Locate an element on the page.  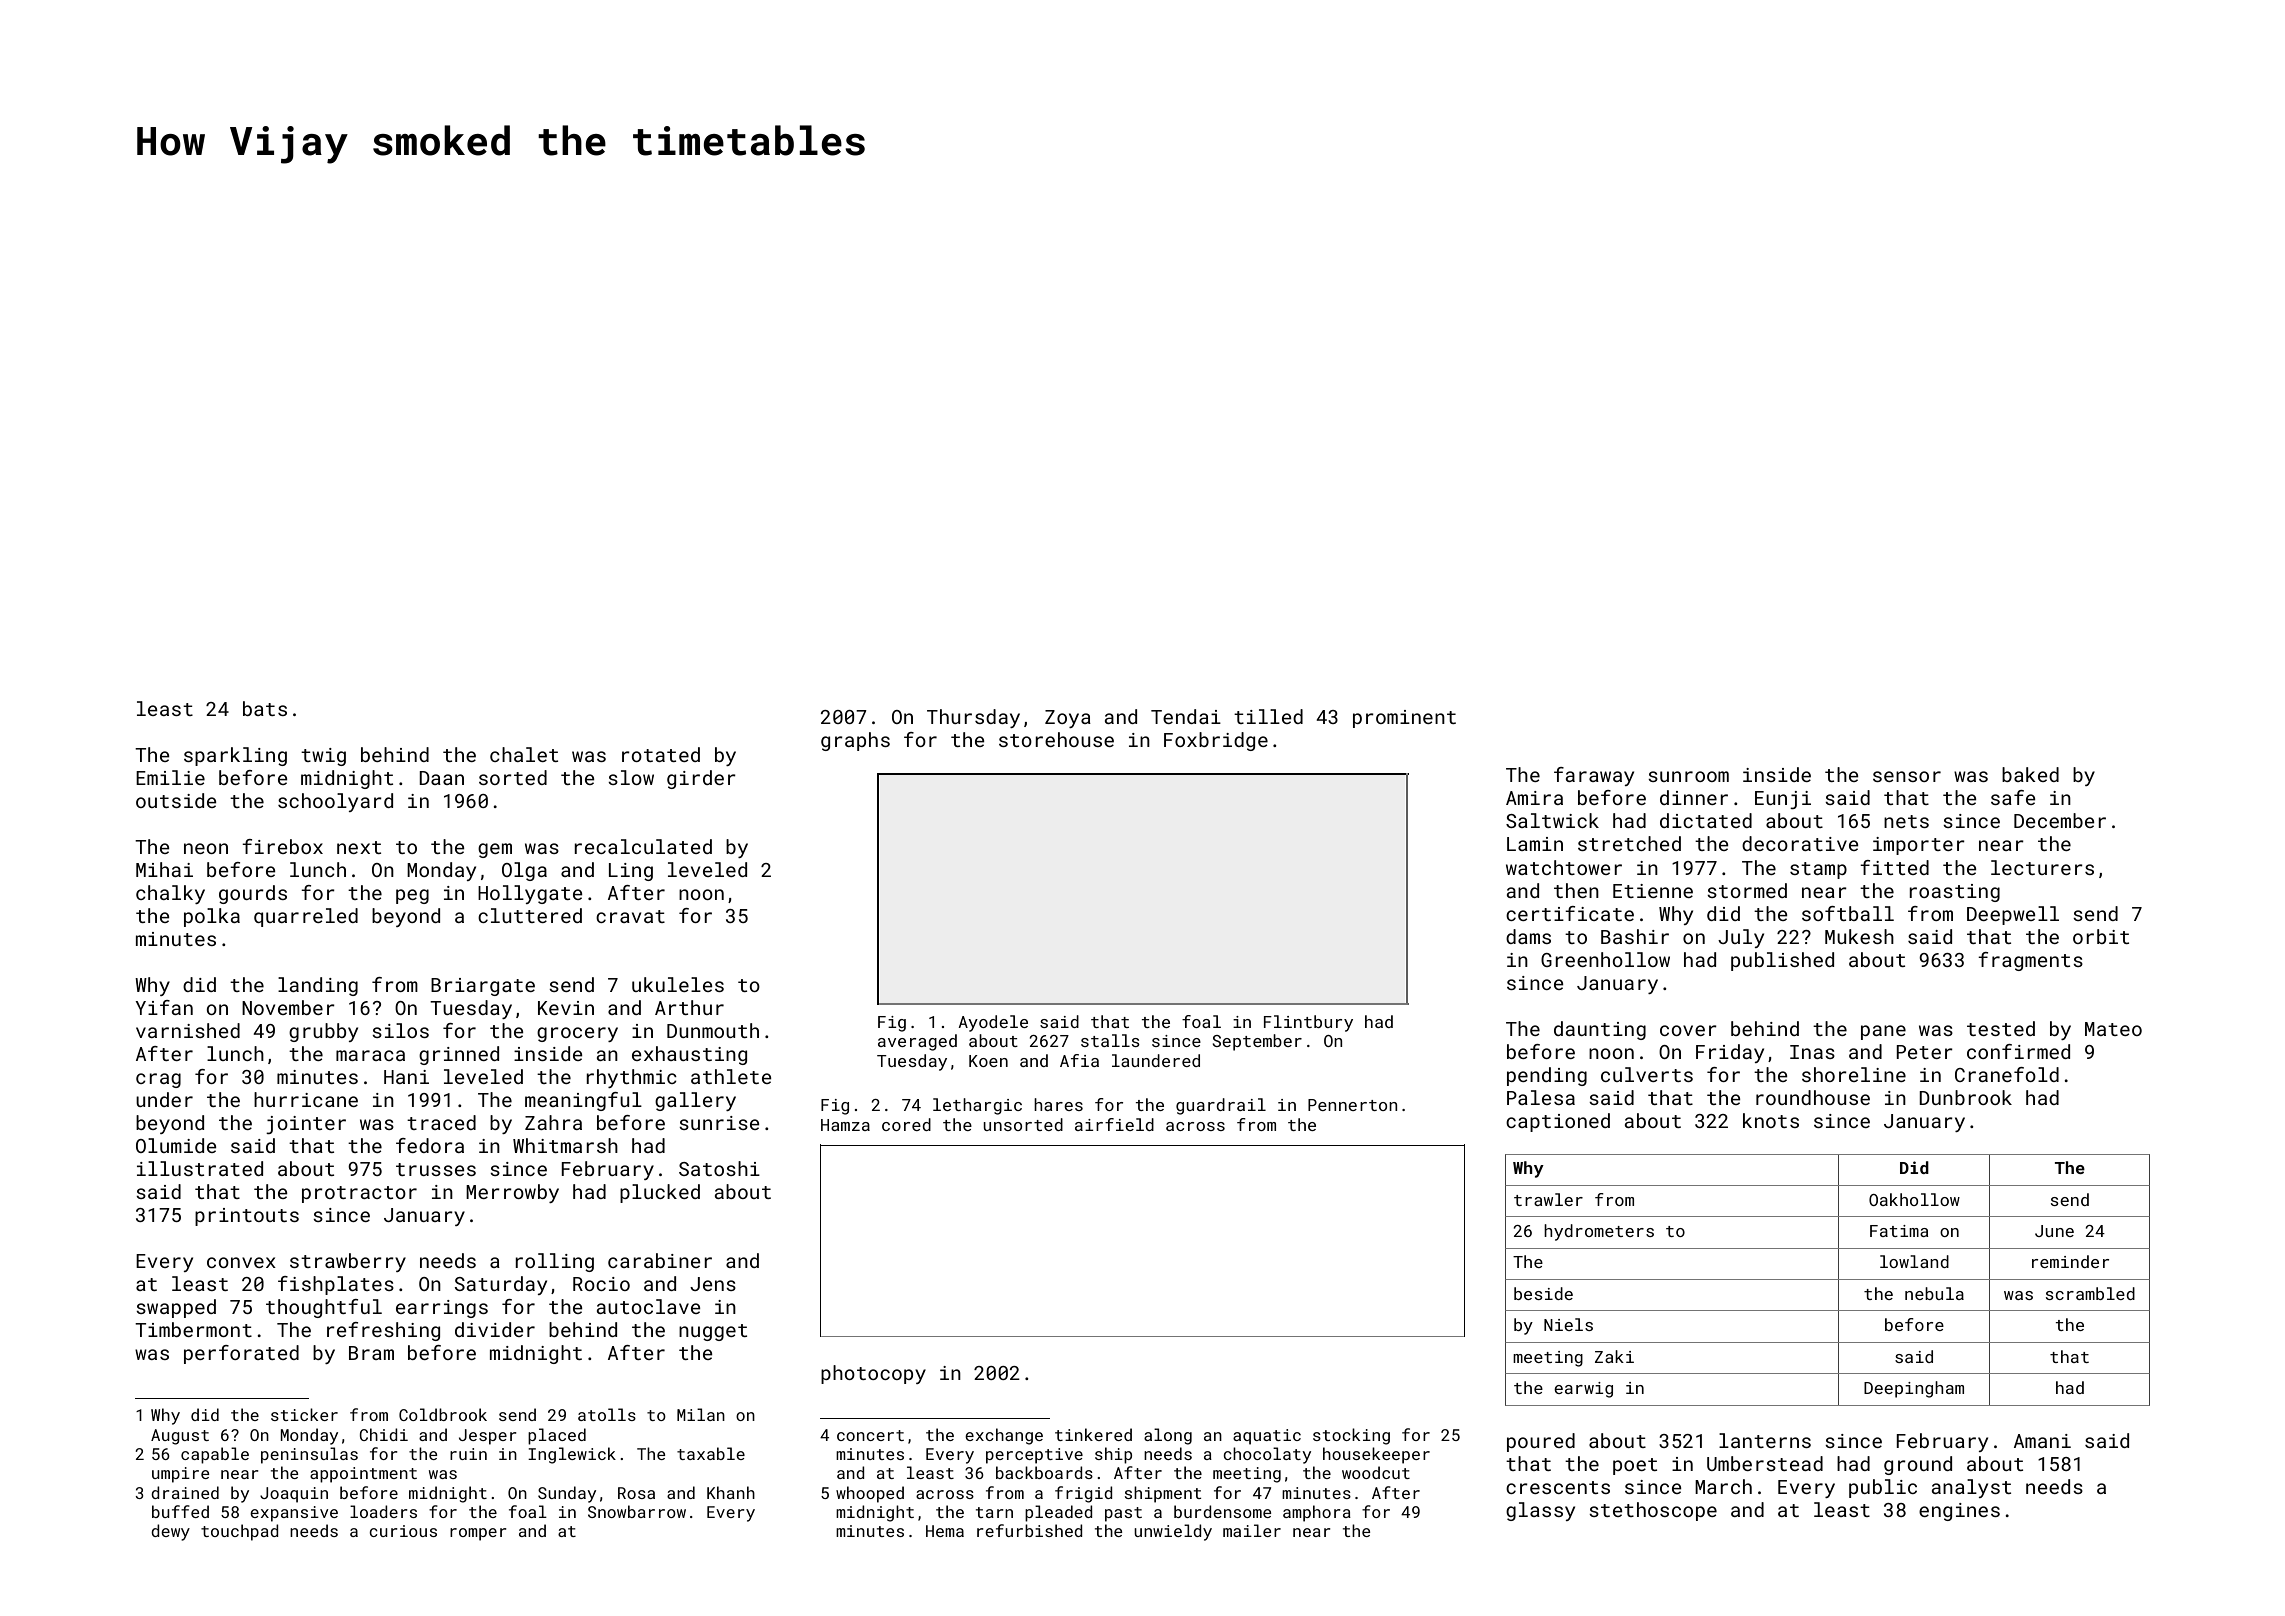
graphs is located at coordinates (855, 741).
